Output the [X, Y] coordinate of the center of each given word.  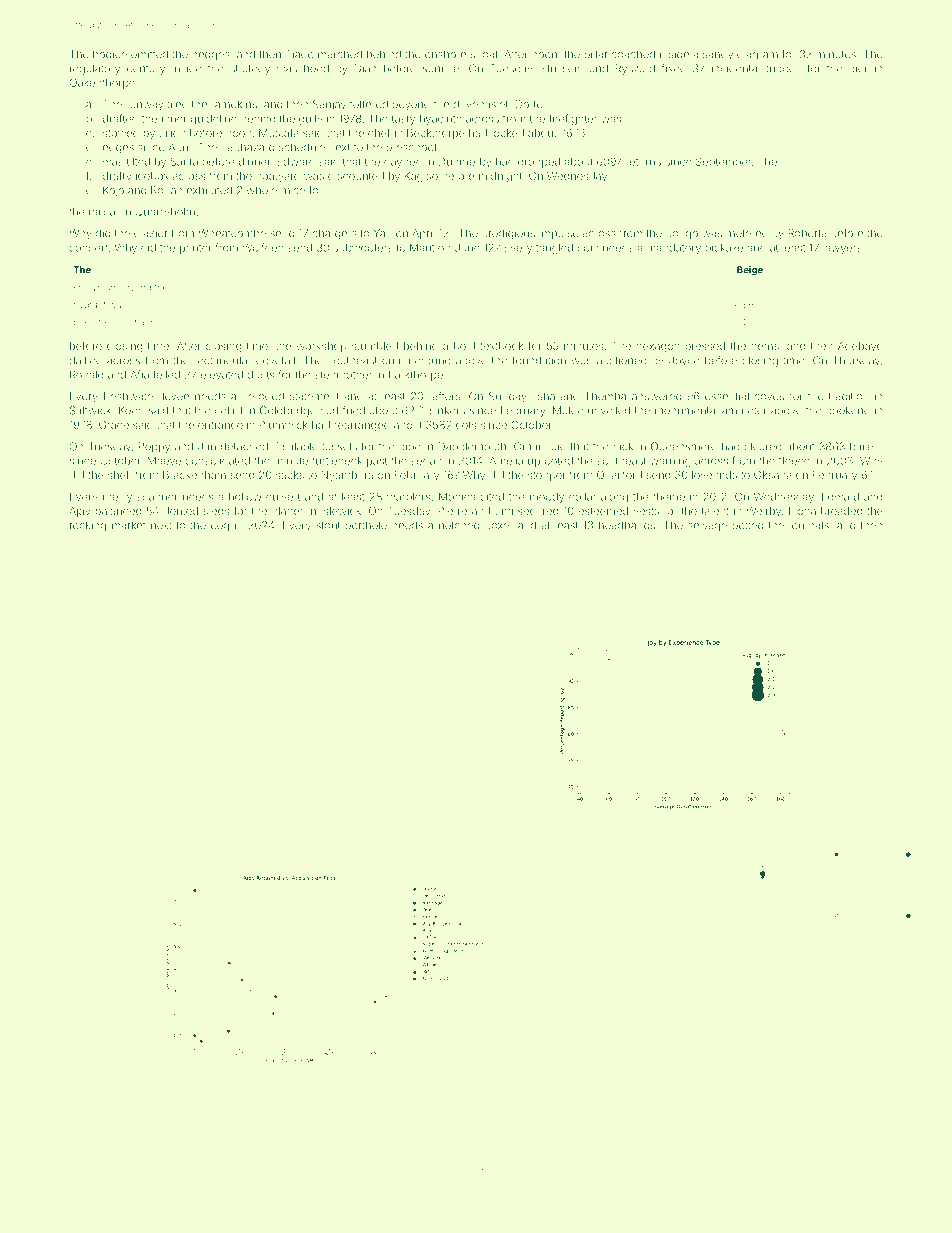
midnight [500, 177]
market [128, 525]
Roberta [807, 233]
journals [809, 526]
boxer [499, 525]
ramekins [234, 104]
